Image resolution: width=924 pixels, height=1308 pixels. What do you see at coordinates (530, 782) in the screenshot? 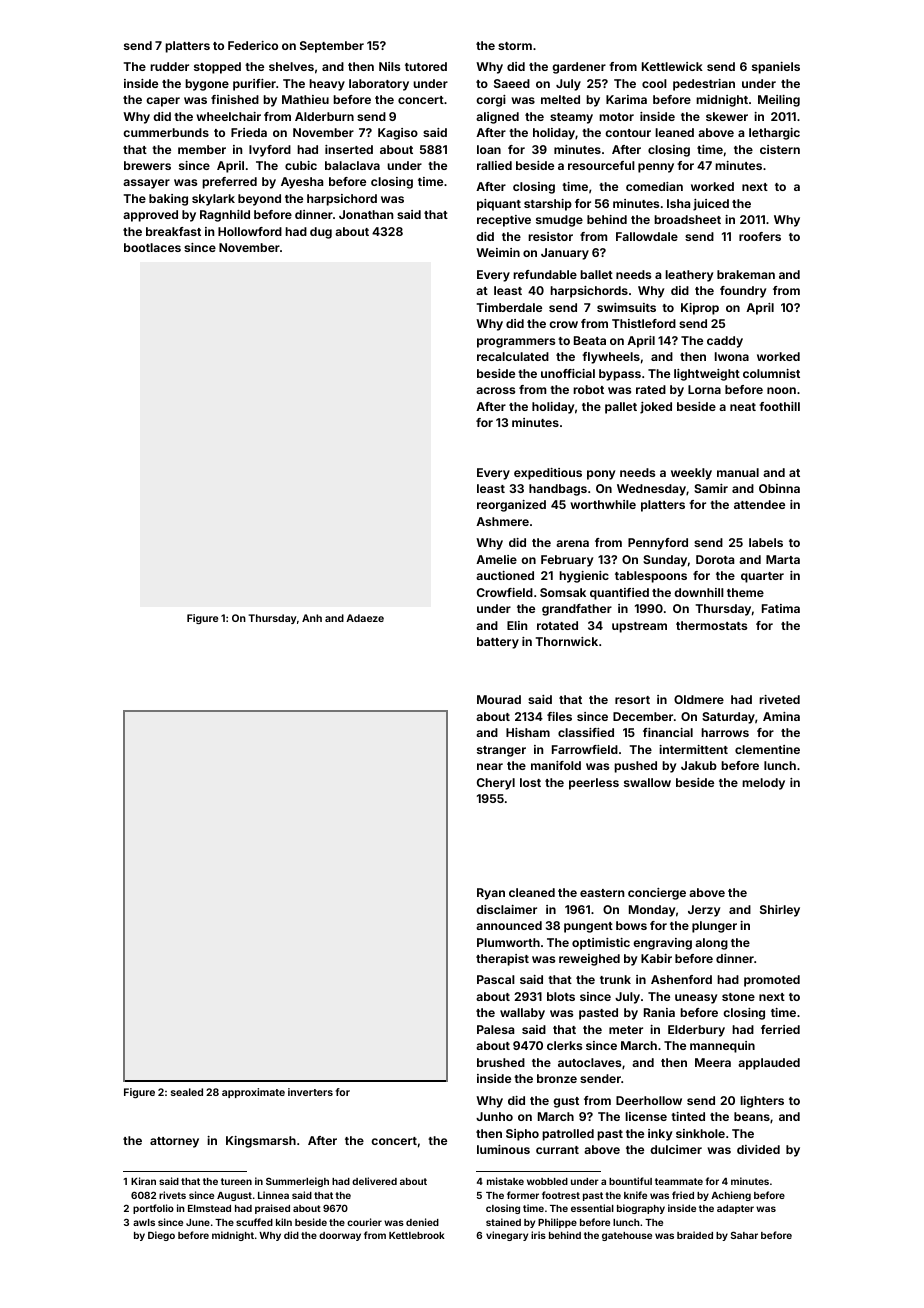
I see `lost` at bounding box center [530, 782].
